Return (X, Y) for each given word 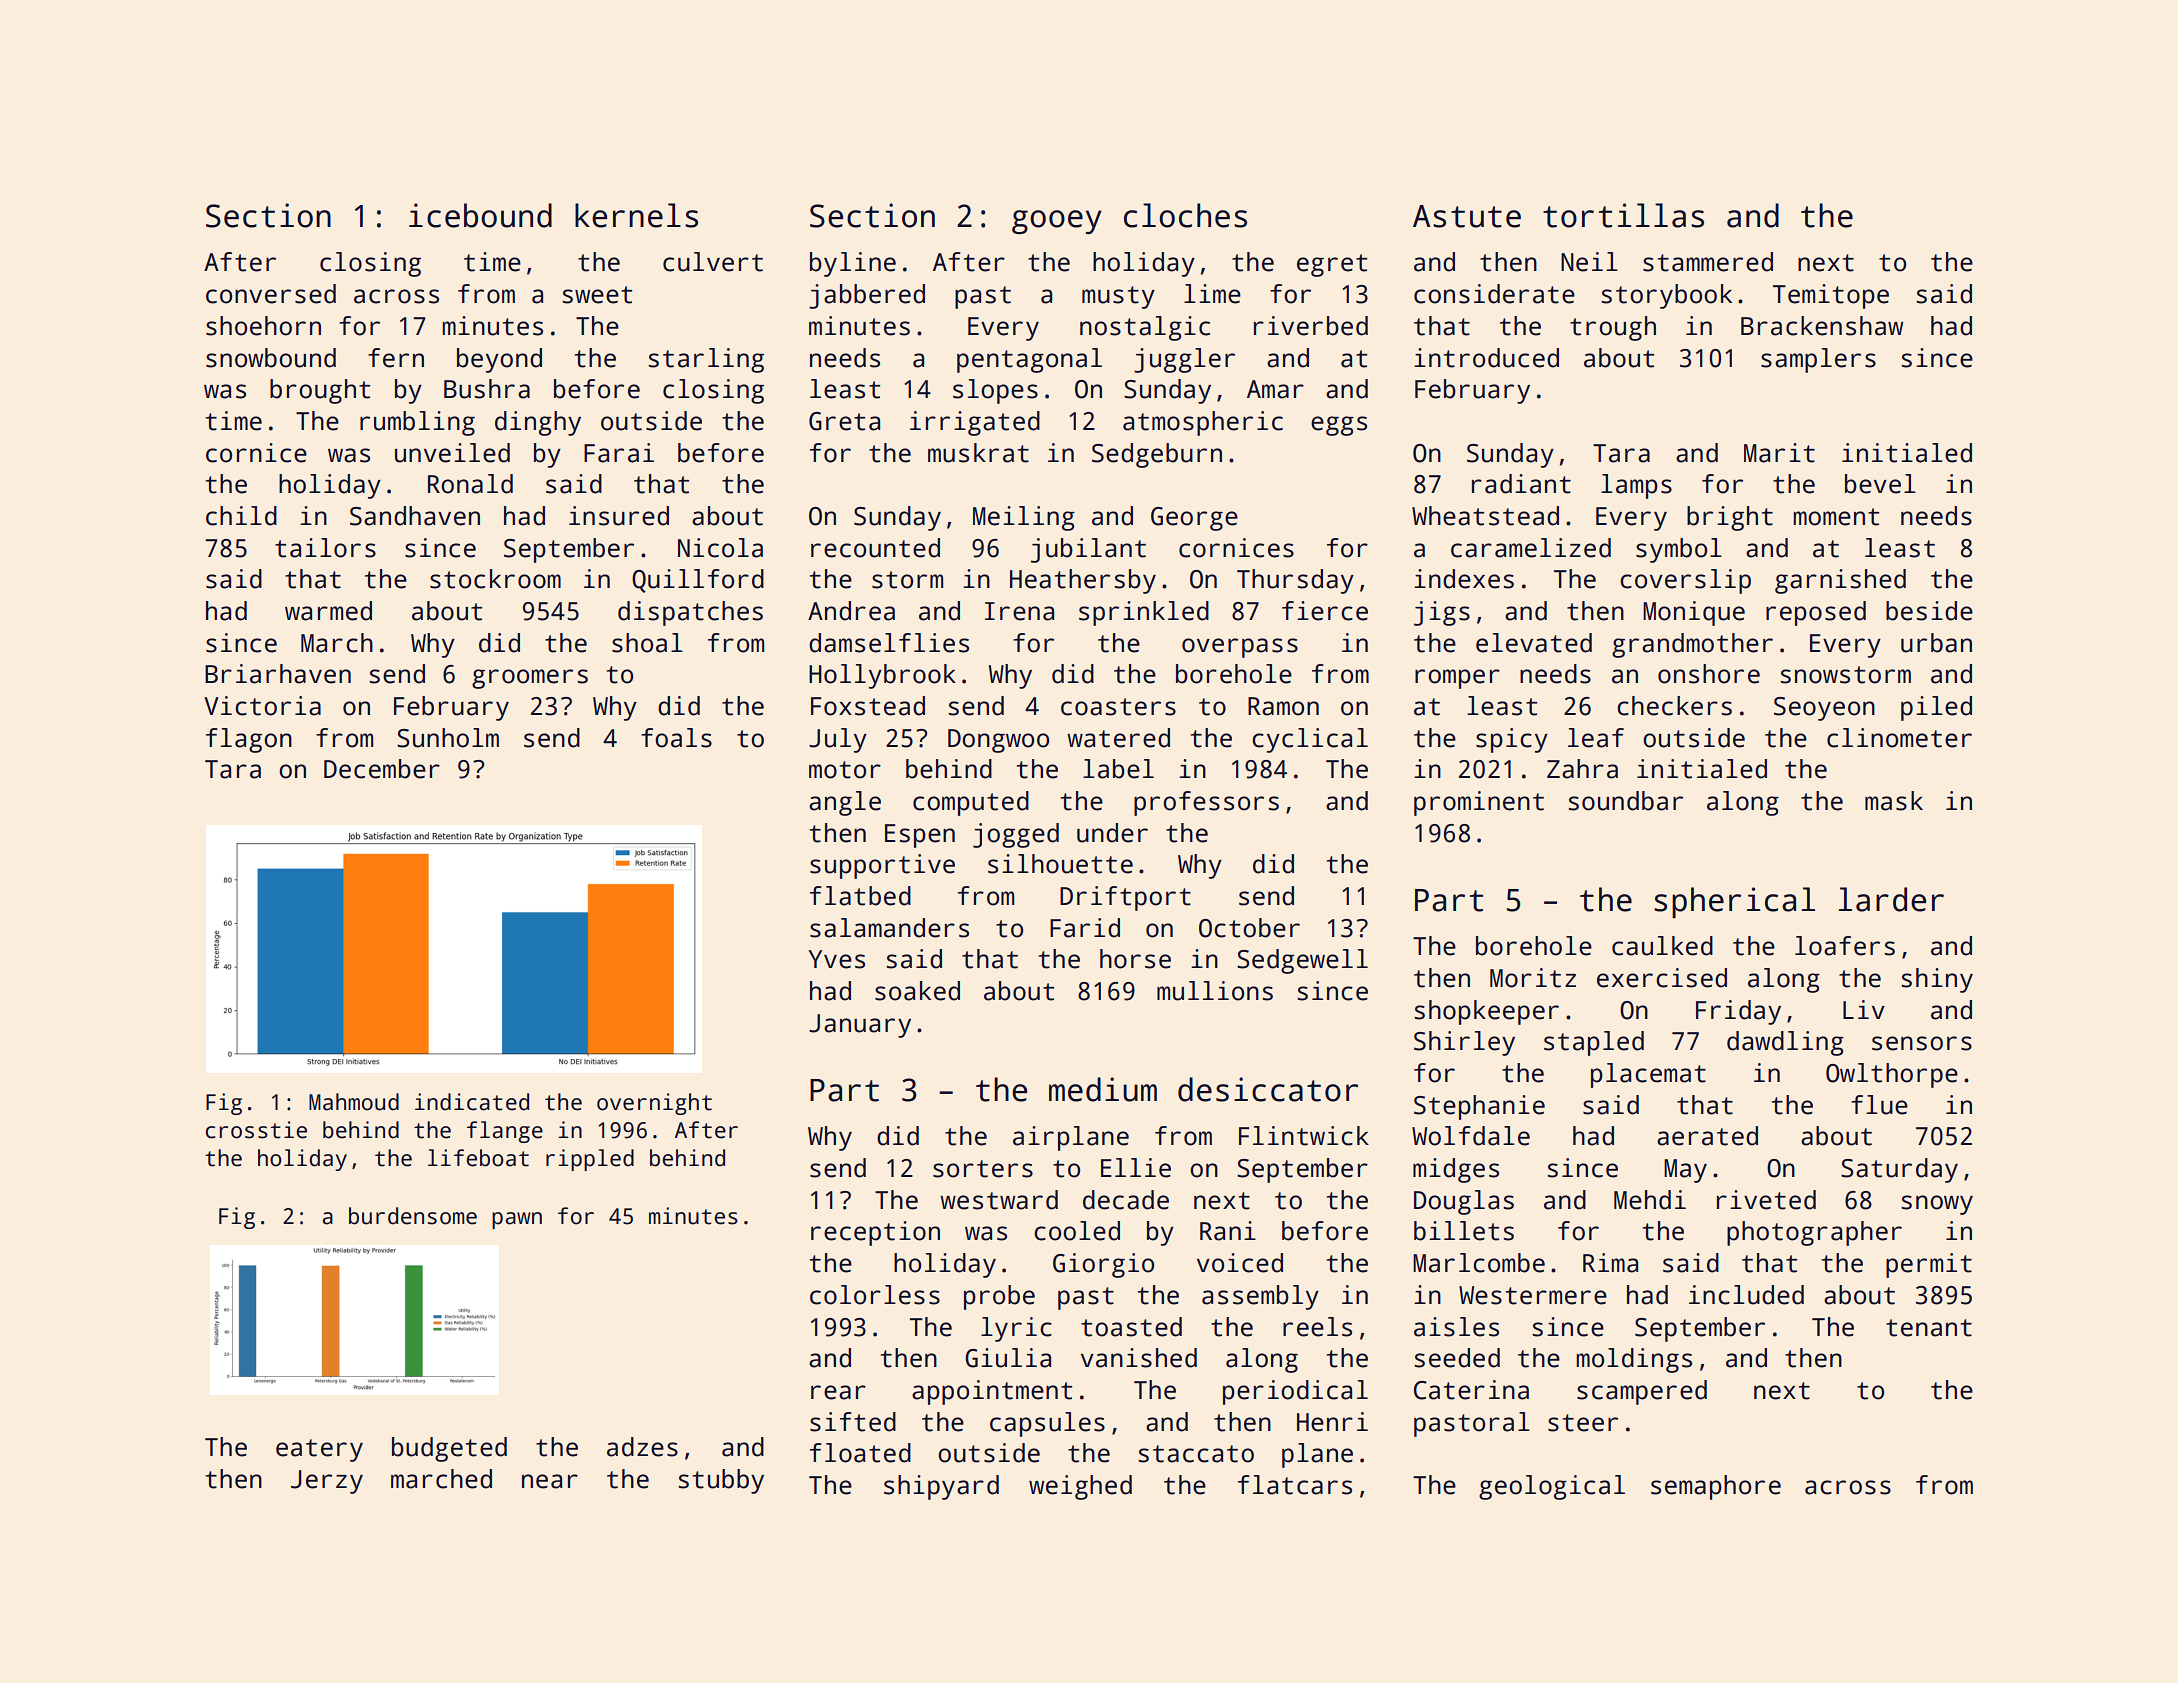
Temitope (1831, 296)
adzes (642, 1447)
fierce (1325, 611)
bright (1730, 518)
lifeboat (478, 1158)
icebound (480, 215)
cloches (1185, 215)
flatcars (1295, 1485)
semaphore (1716, 1487)
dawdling (1785, 1043)
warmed (328, 611)
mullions (1215, 991)
